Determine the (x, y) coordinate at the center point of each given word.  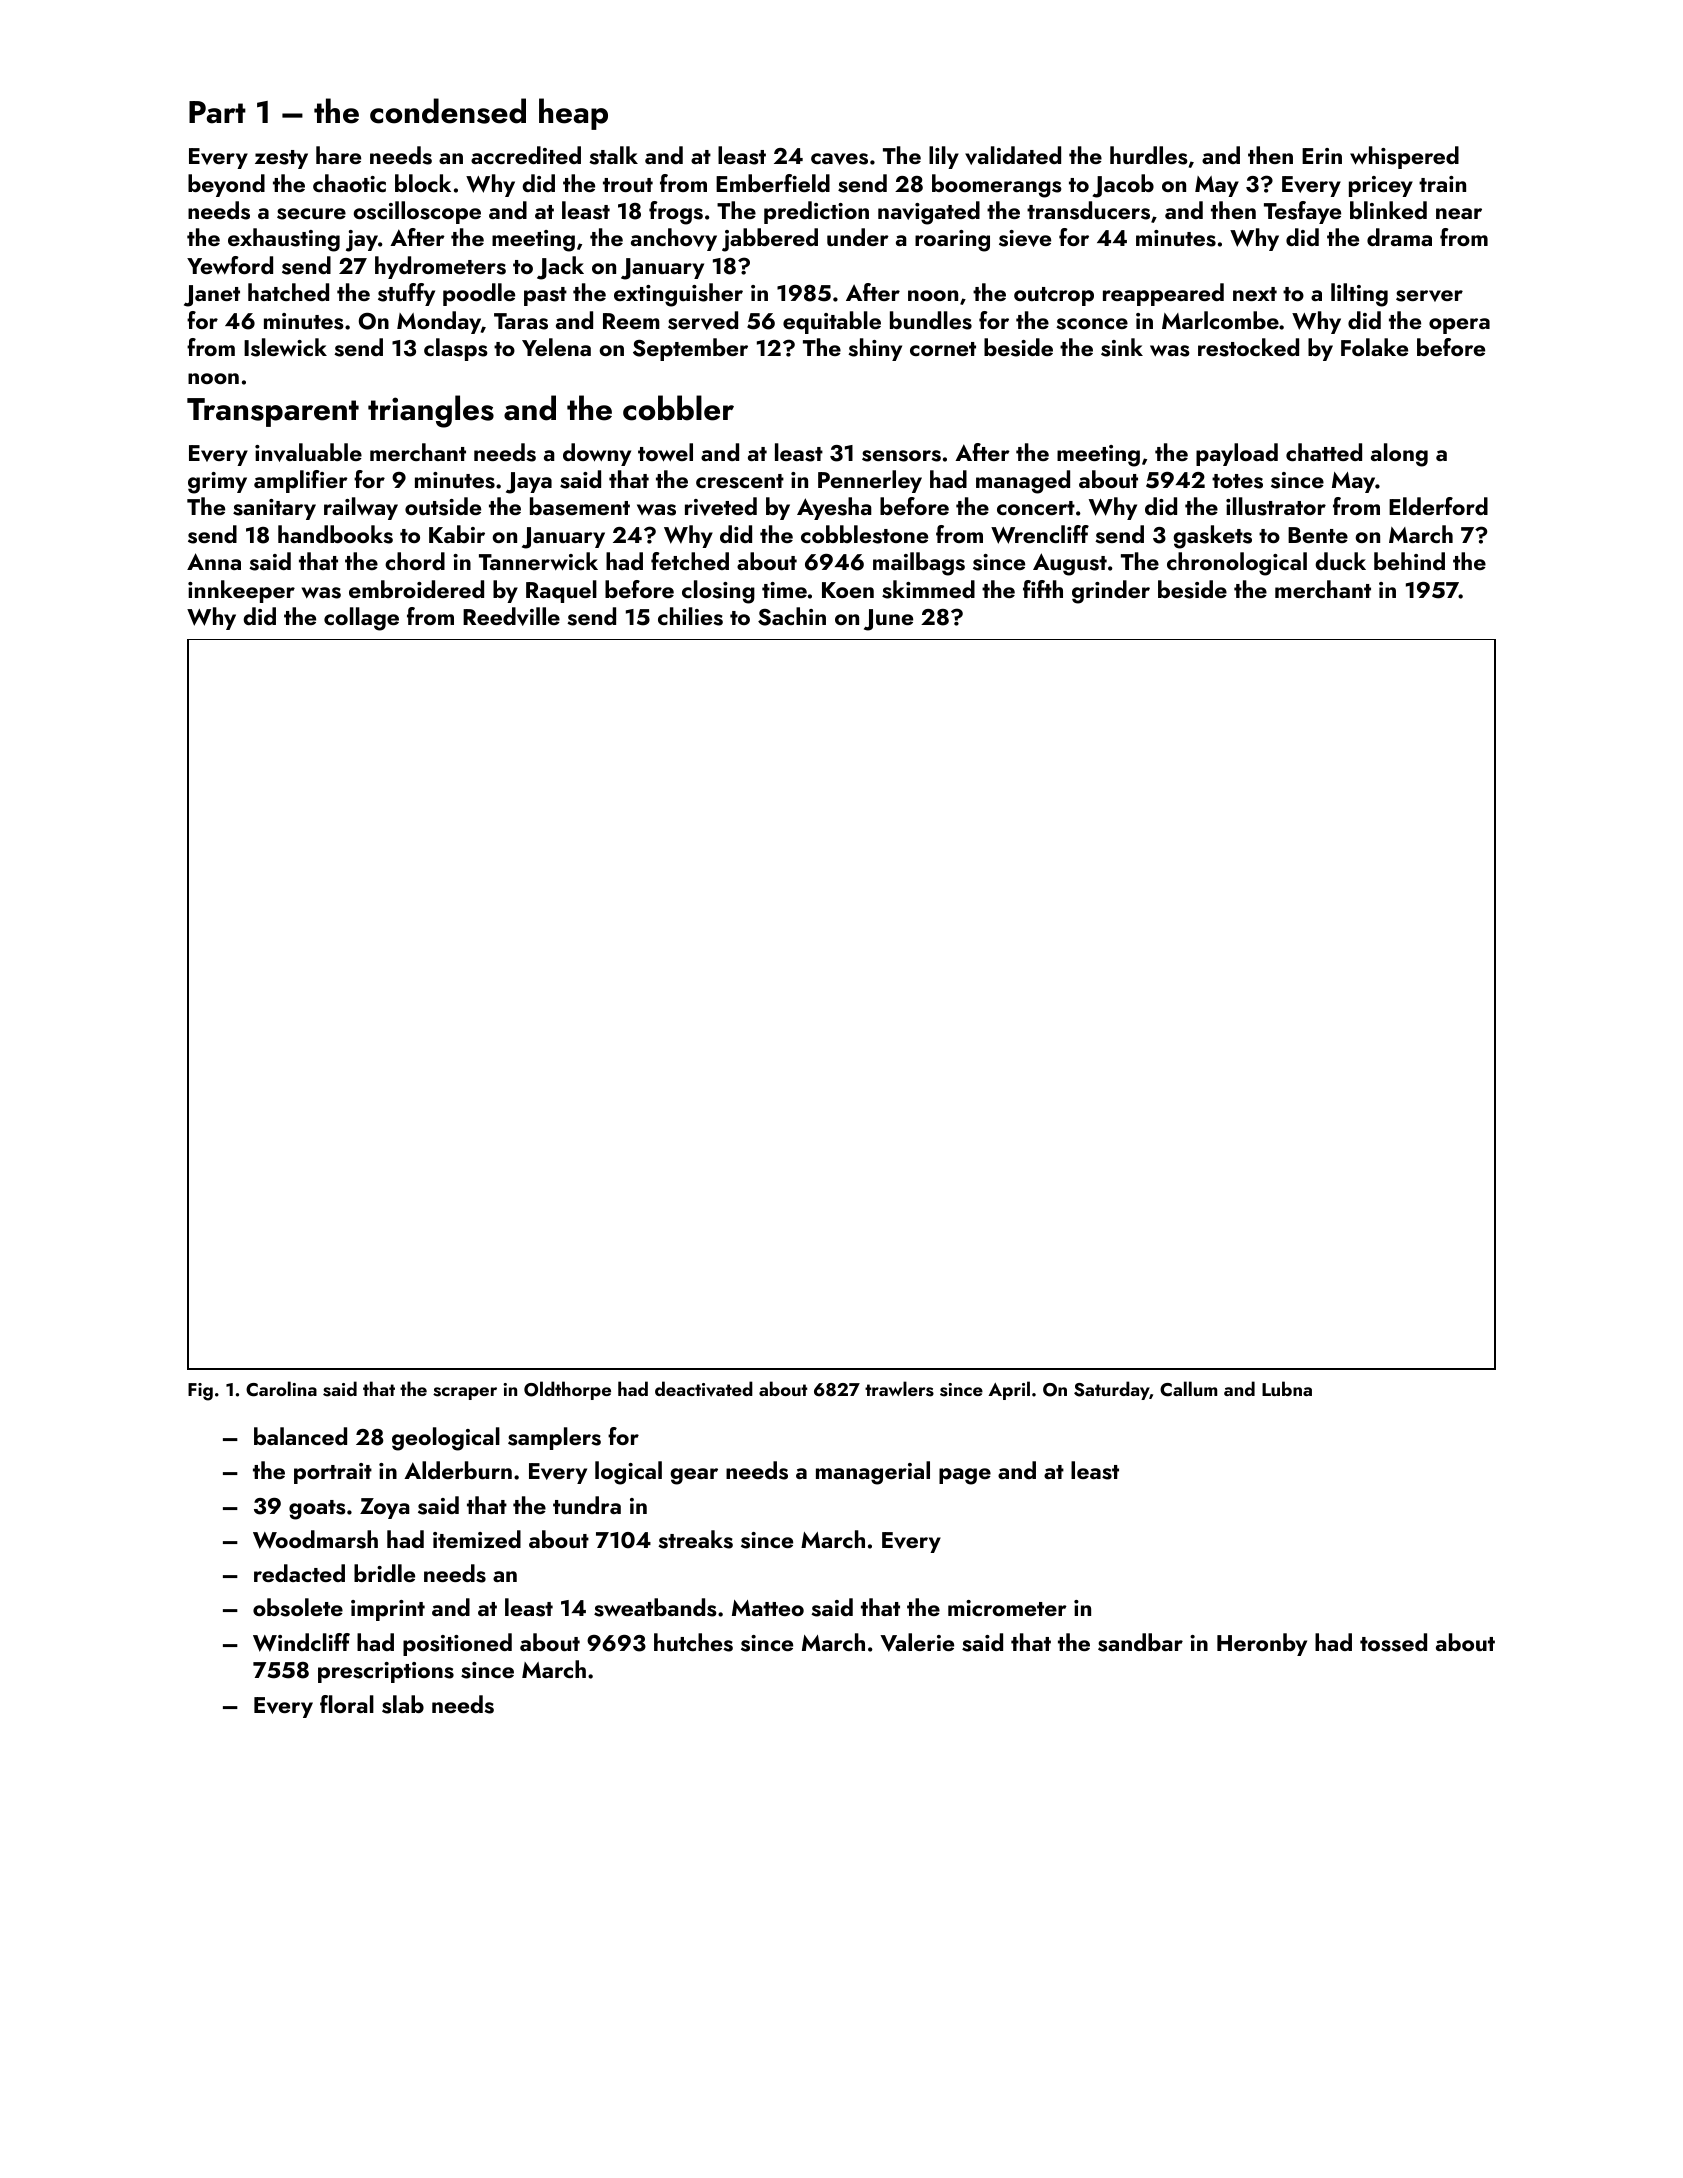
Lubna (1287, 1388)
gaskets (1212, 537)
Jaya (529, 483)
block (423, 183)
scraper (465, 1393)
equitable (832, 322)
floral (347, 1704)
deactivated (704, 1389)
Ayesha (834, 508)
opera (1459, 326)
